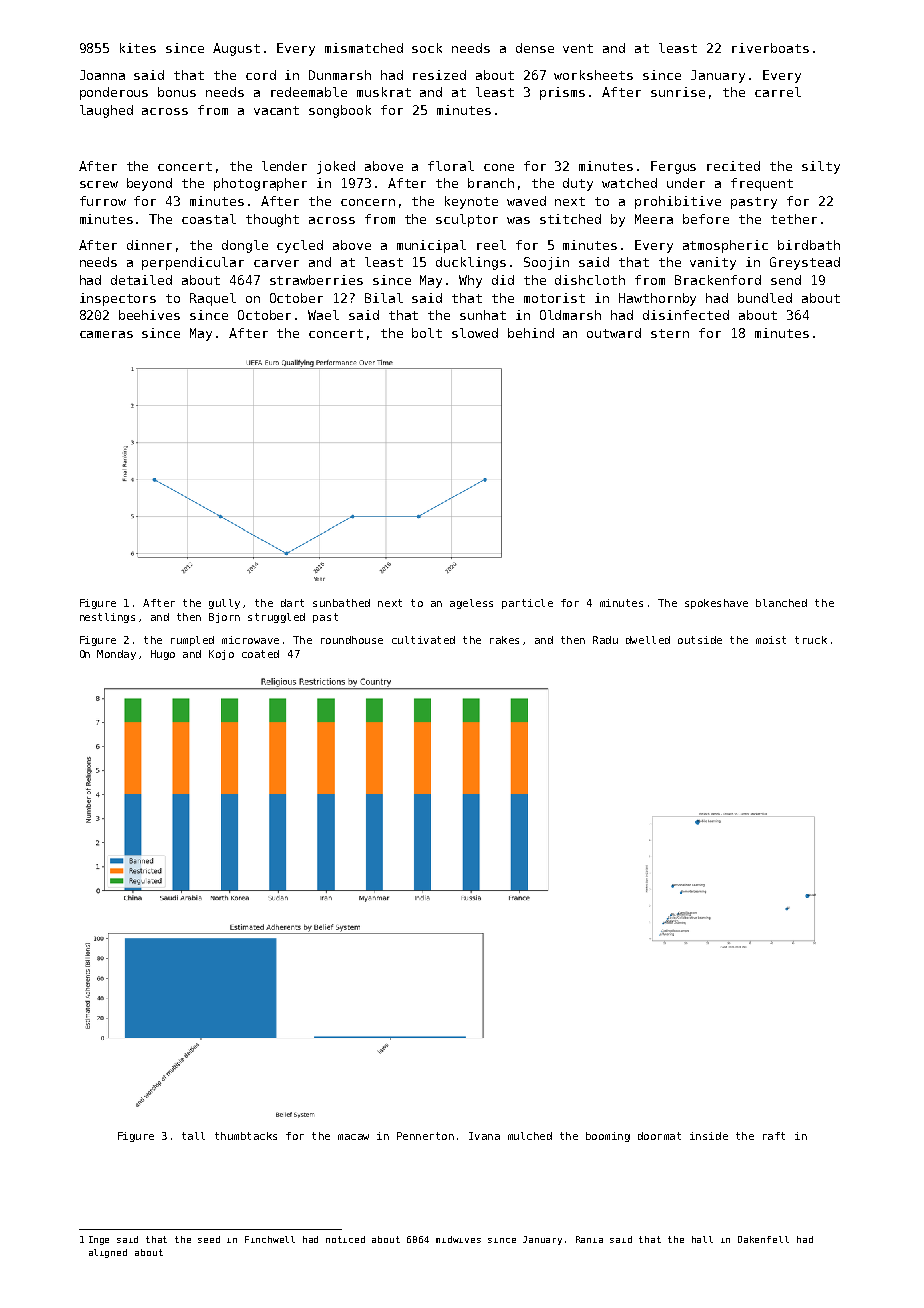  What do you see at coordinates (535, 48) in the screenshot?
I see `dense` at bounding box center [535, 48].
